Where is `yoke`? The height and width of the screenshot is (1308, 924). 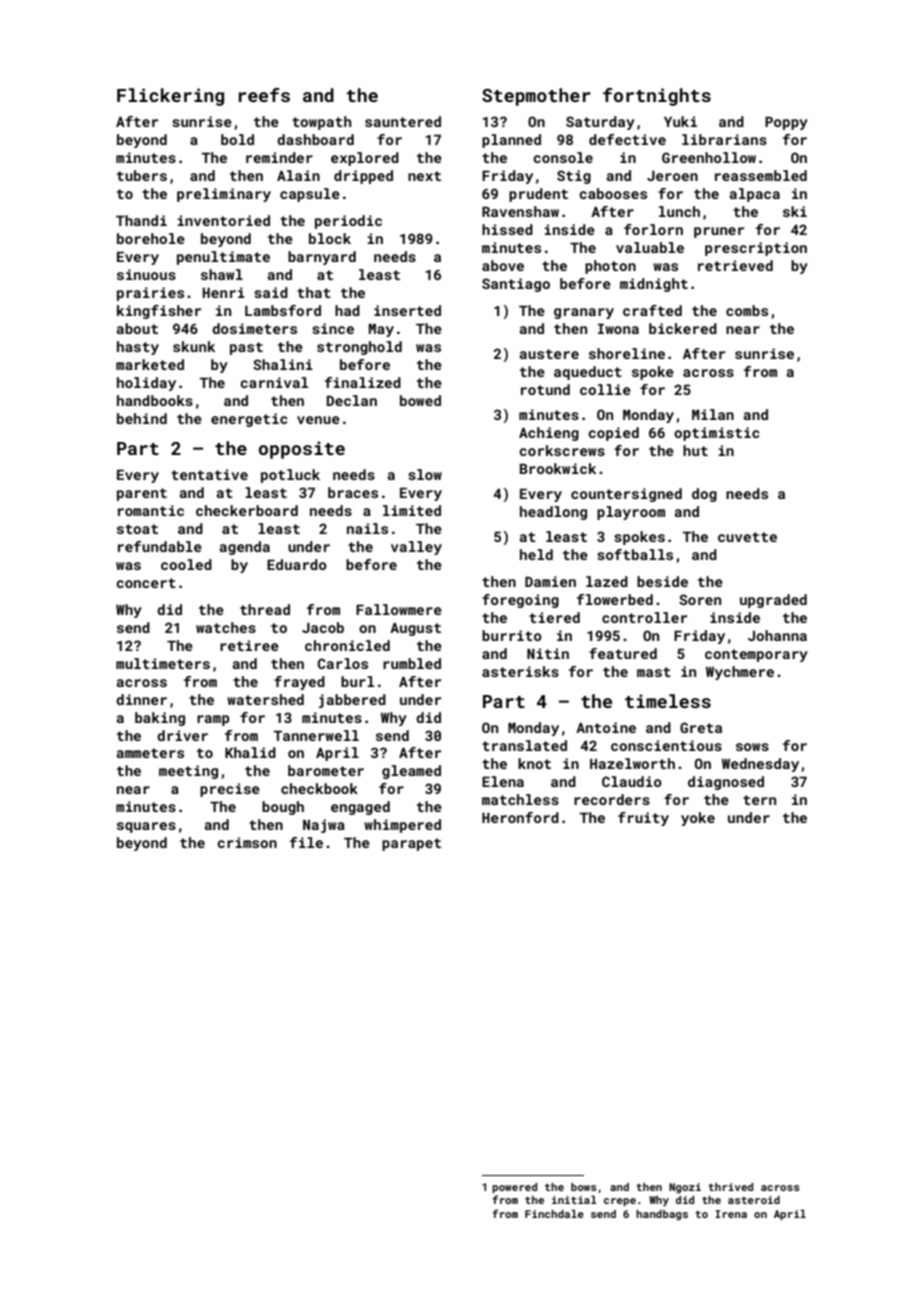
yoke is located at coordinates (698, 819).
